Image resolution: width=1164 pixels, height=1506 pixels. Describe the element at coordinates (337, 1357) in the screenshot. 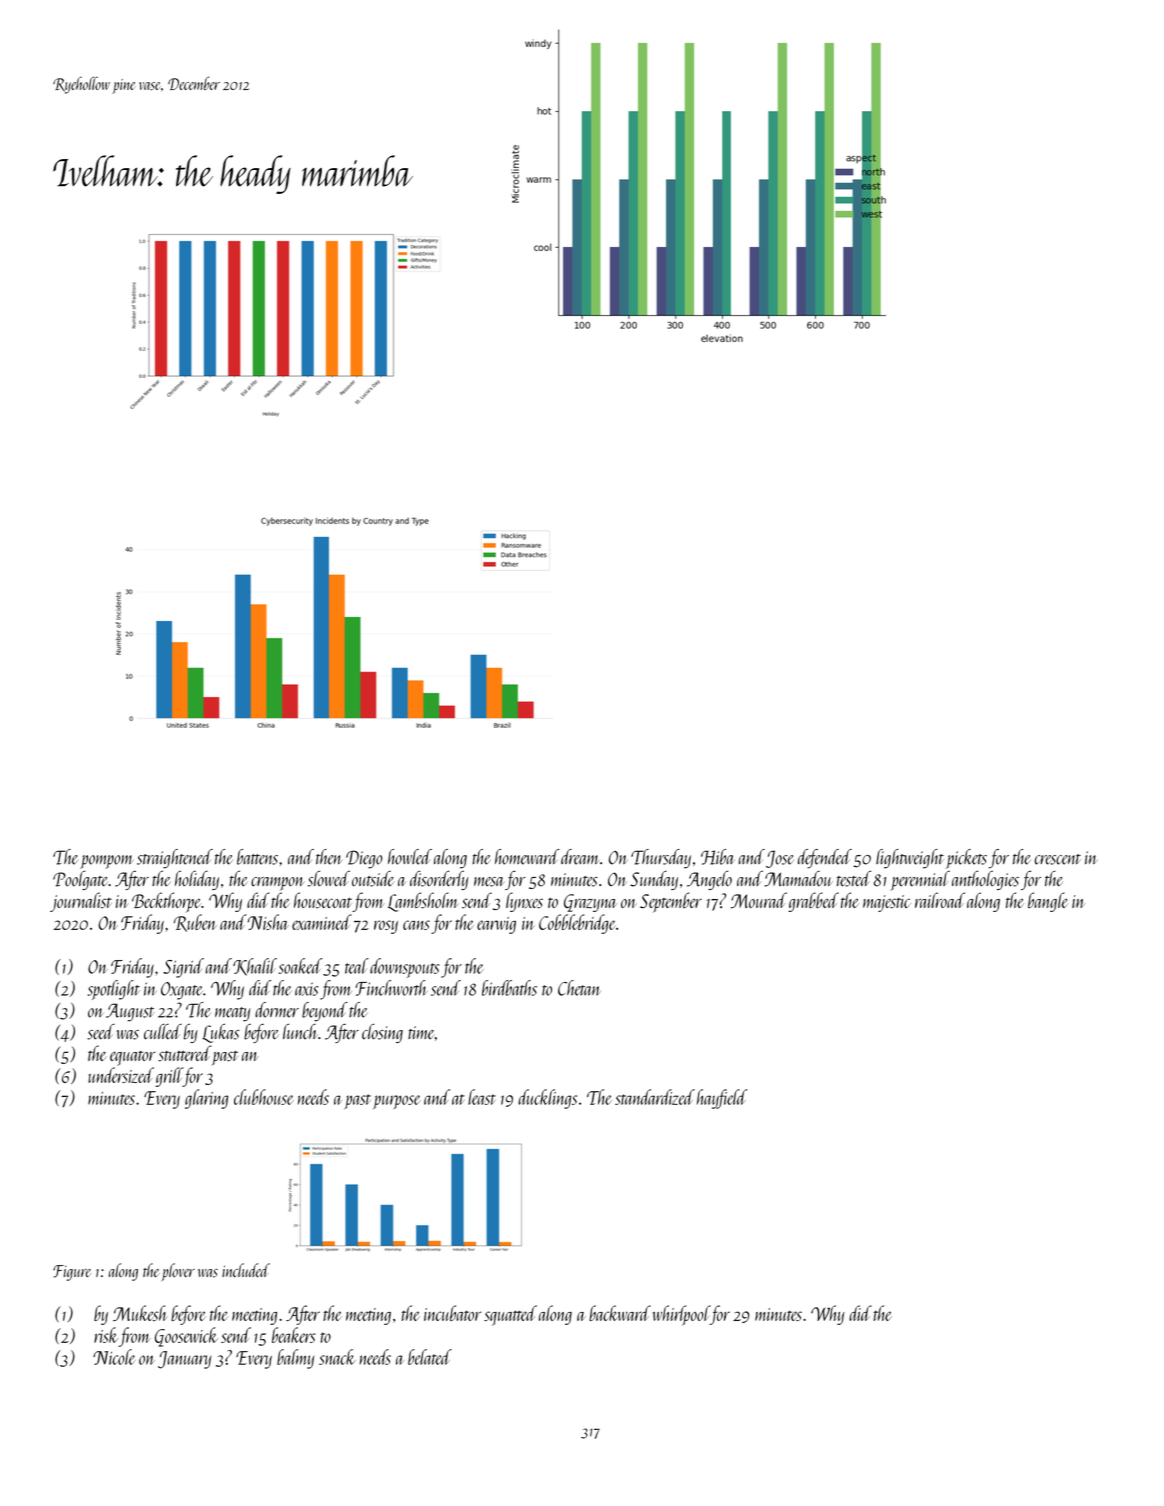

I see `snack` at that location.
